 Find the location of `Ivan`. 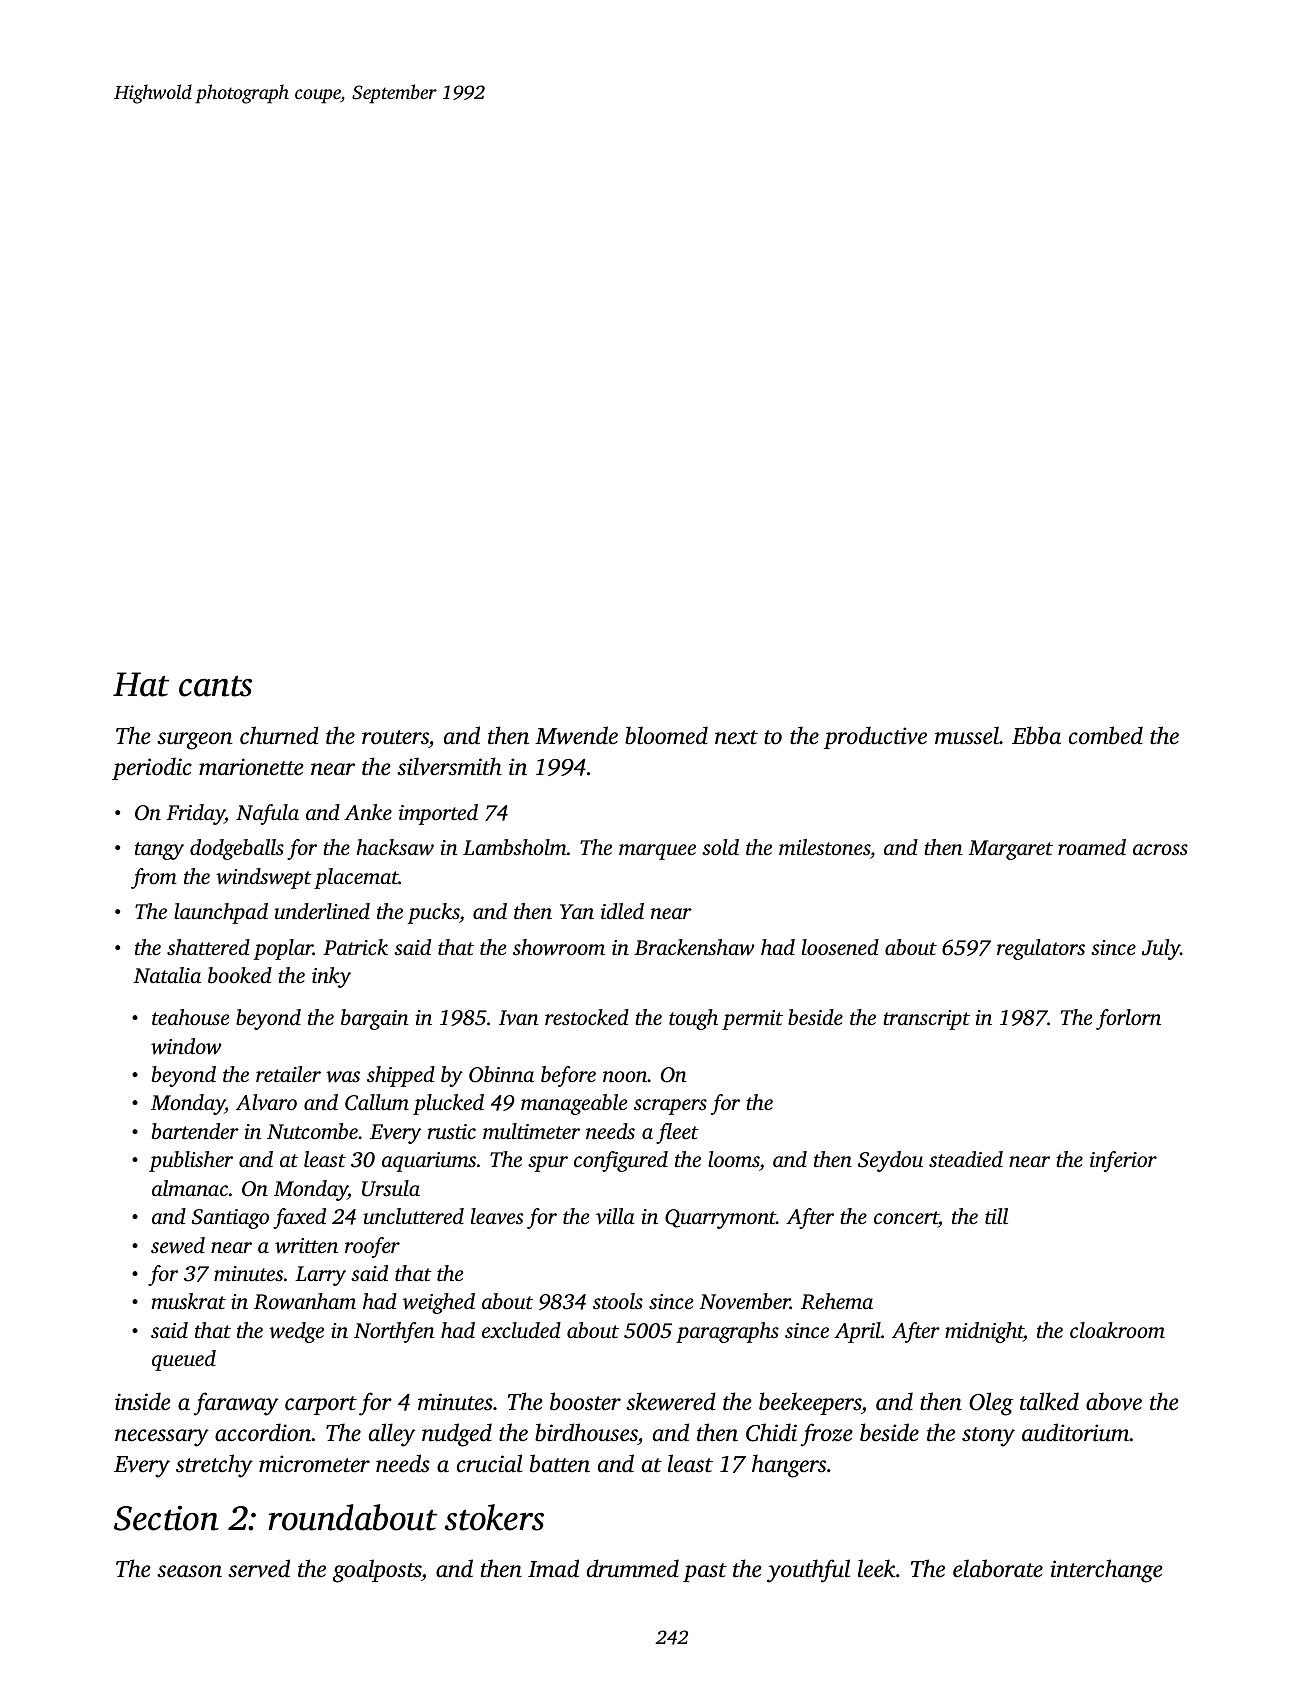

Ivan is located at coordinates (519, 1017).
